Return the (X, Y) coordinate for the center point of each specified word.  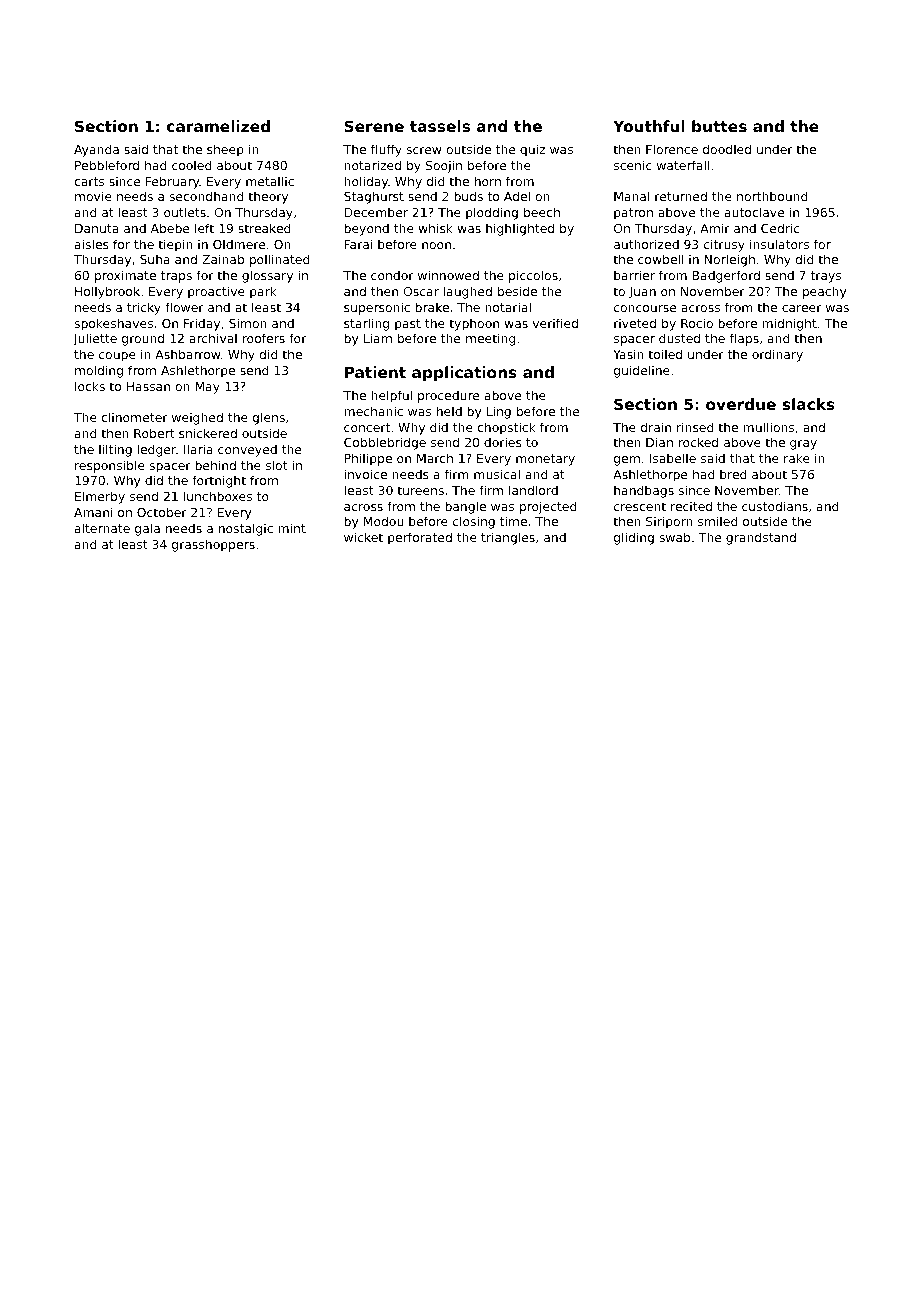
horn (488, 181)
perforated (420, 538)
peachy (825, 292)
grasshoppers (213, 545)
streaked (264, 228)
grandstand (761, 538)
